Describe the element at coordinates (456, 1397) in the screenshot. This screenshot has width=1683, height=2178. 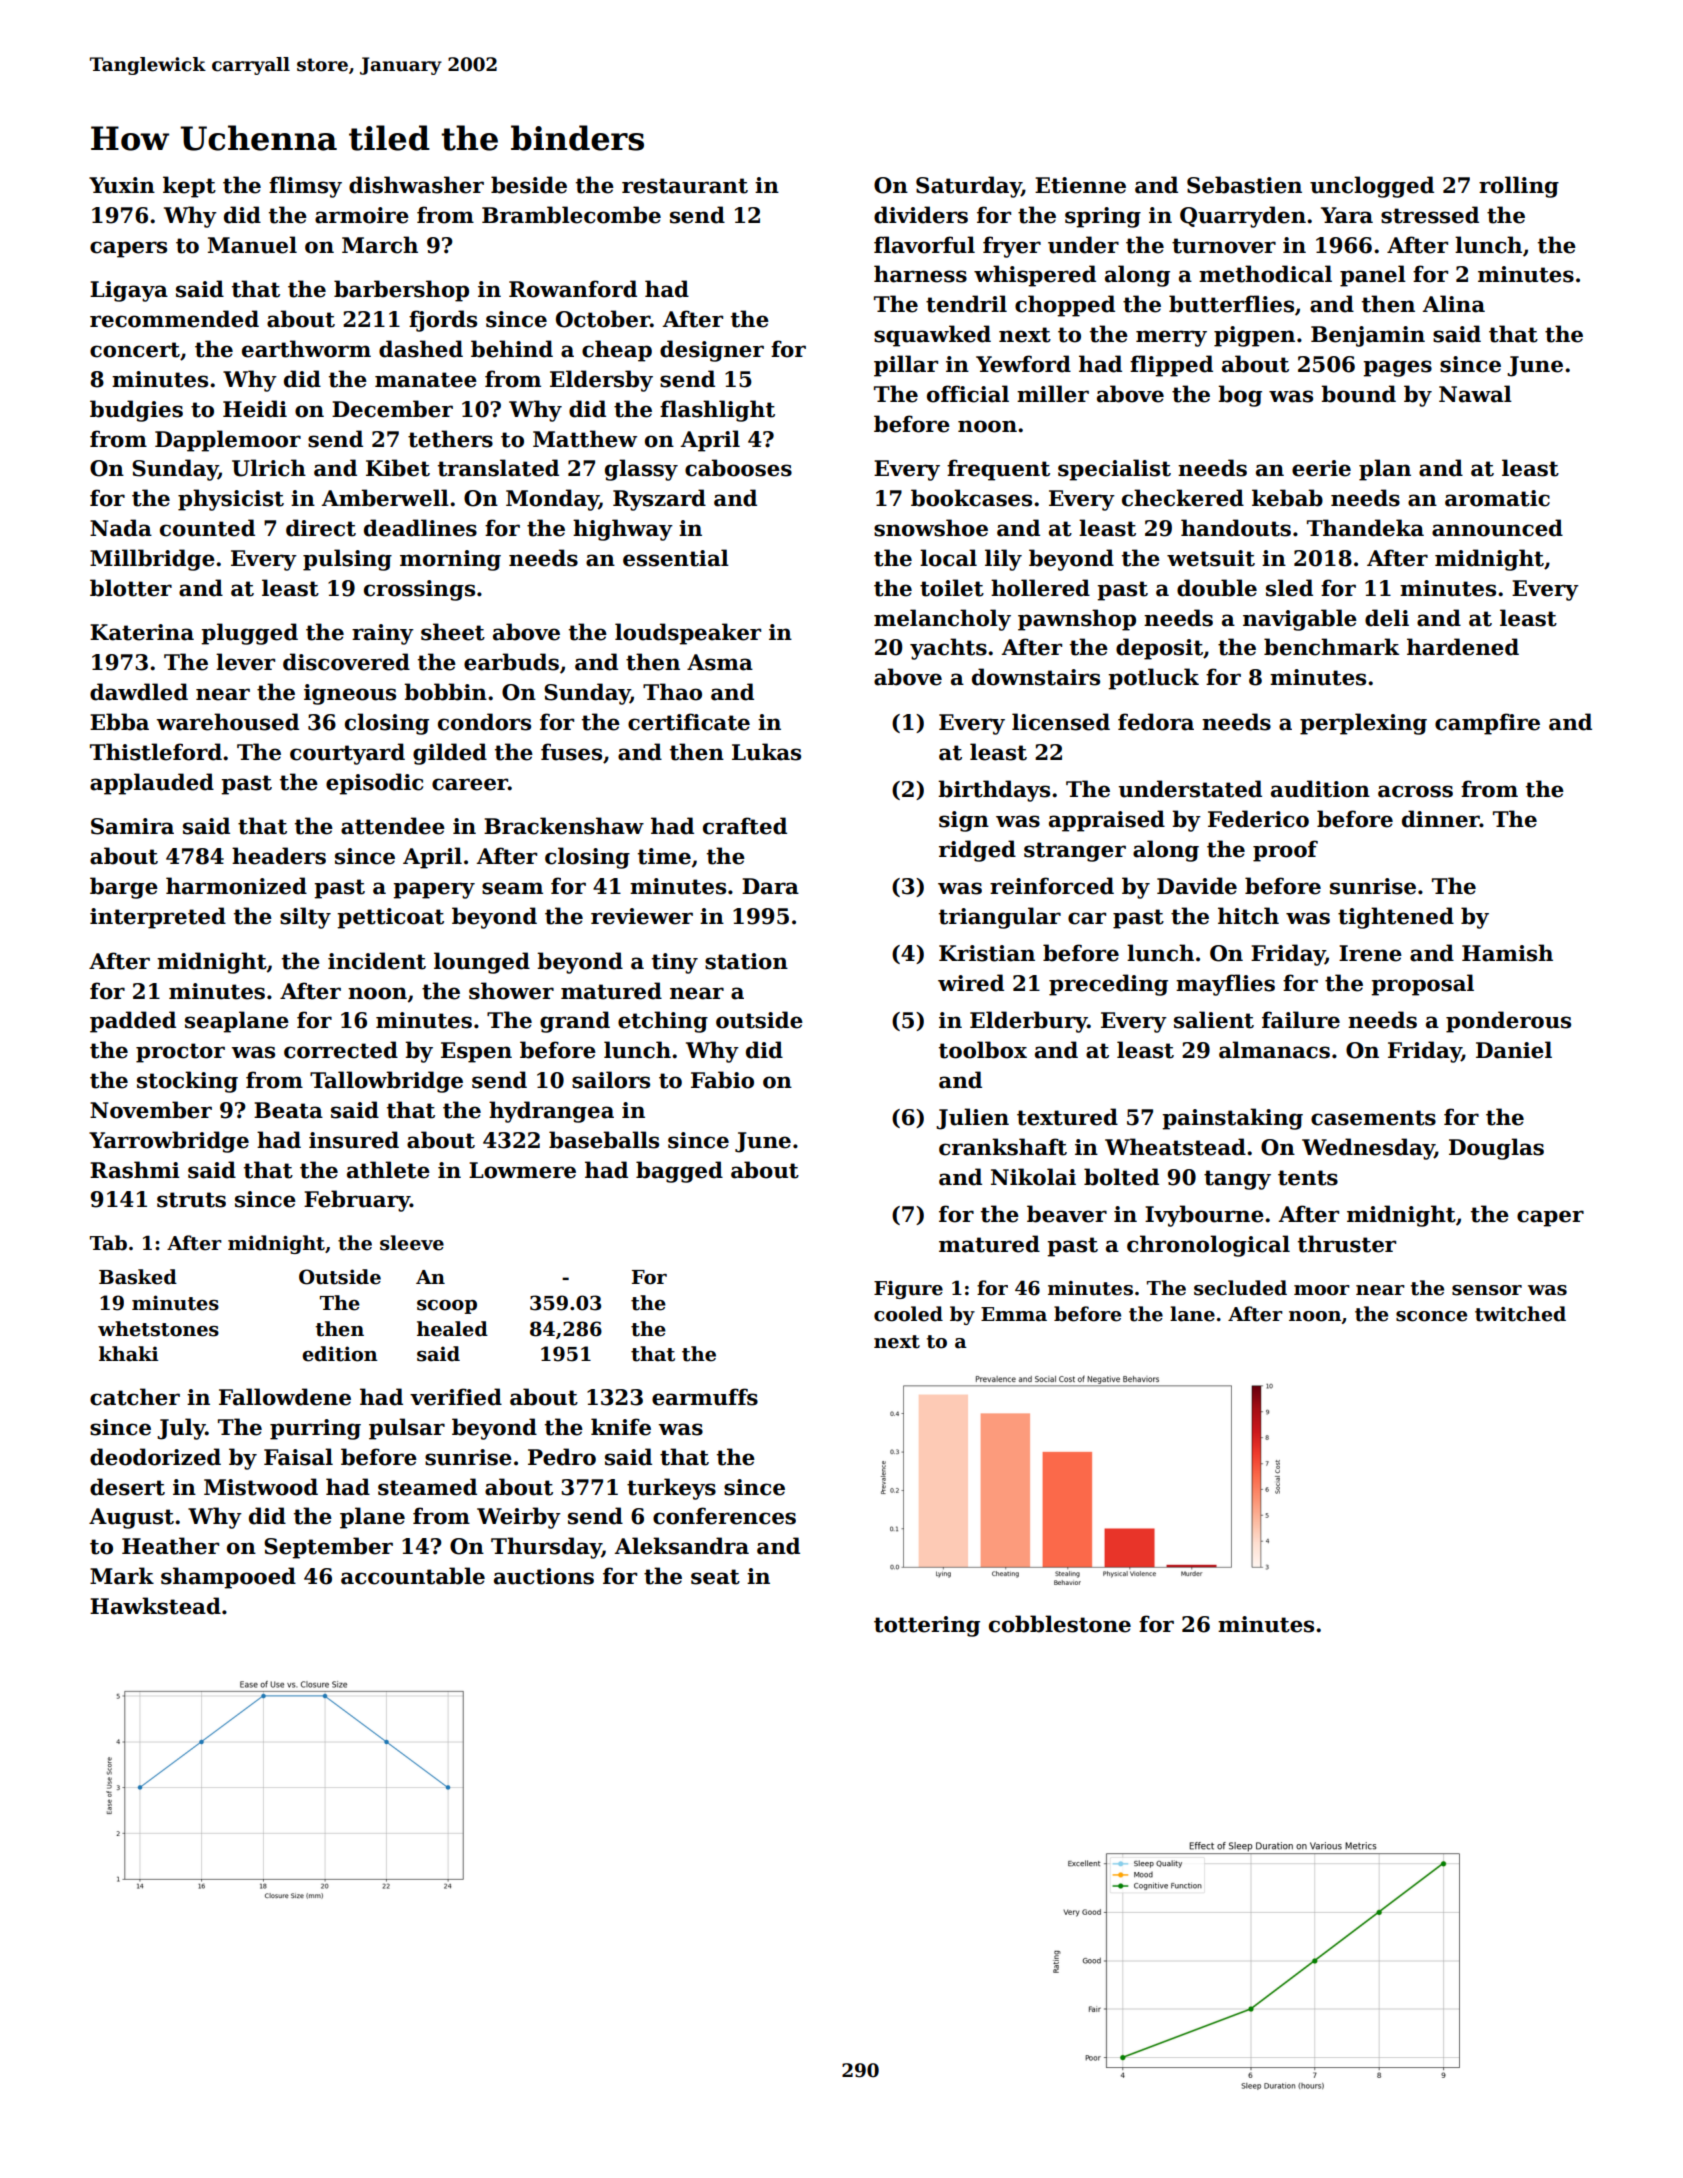
I see `verified` at that location.
